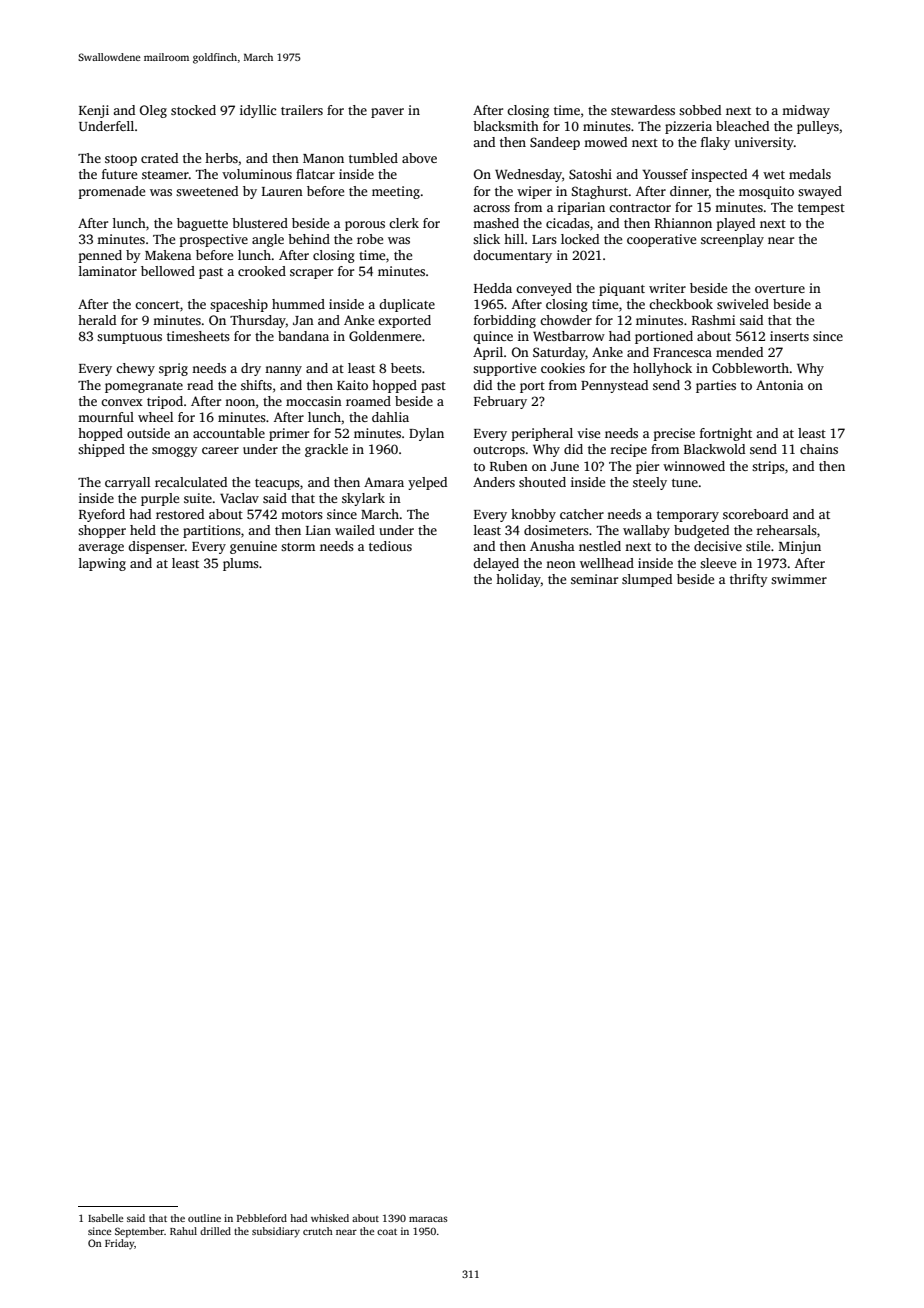 Image resolution: width=924 pixels, height=1308 pixels. I want to click on storm, so click(298, 547).
